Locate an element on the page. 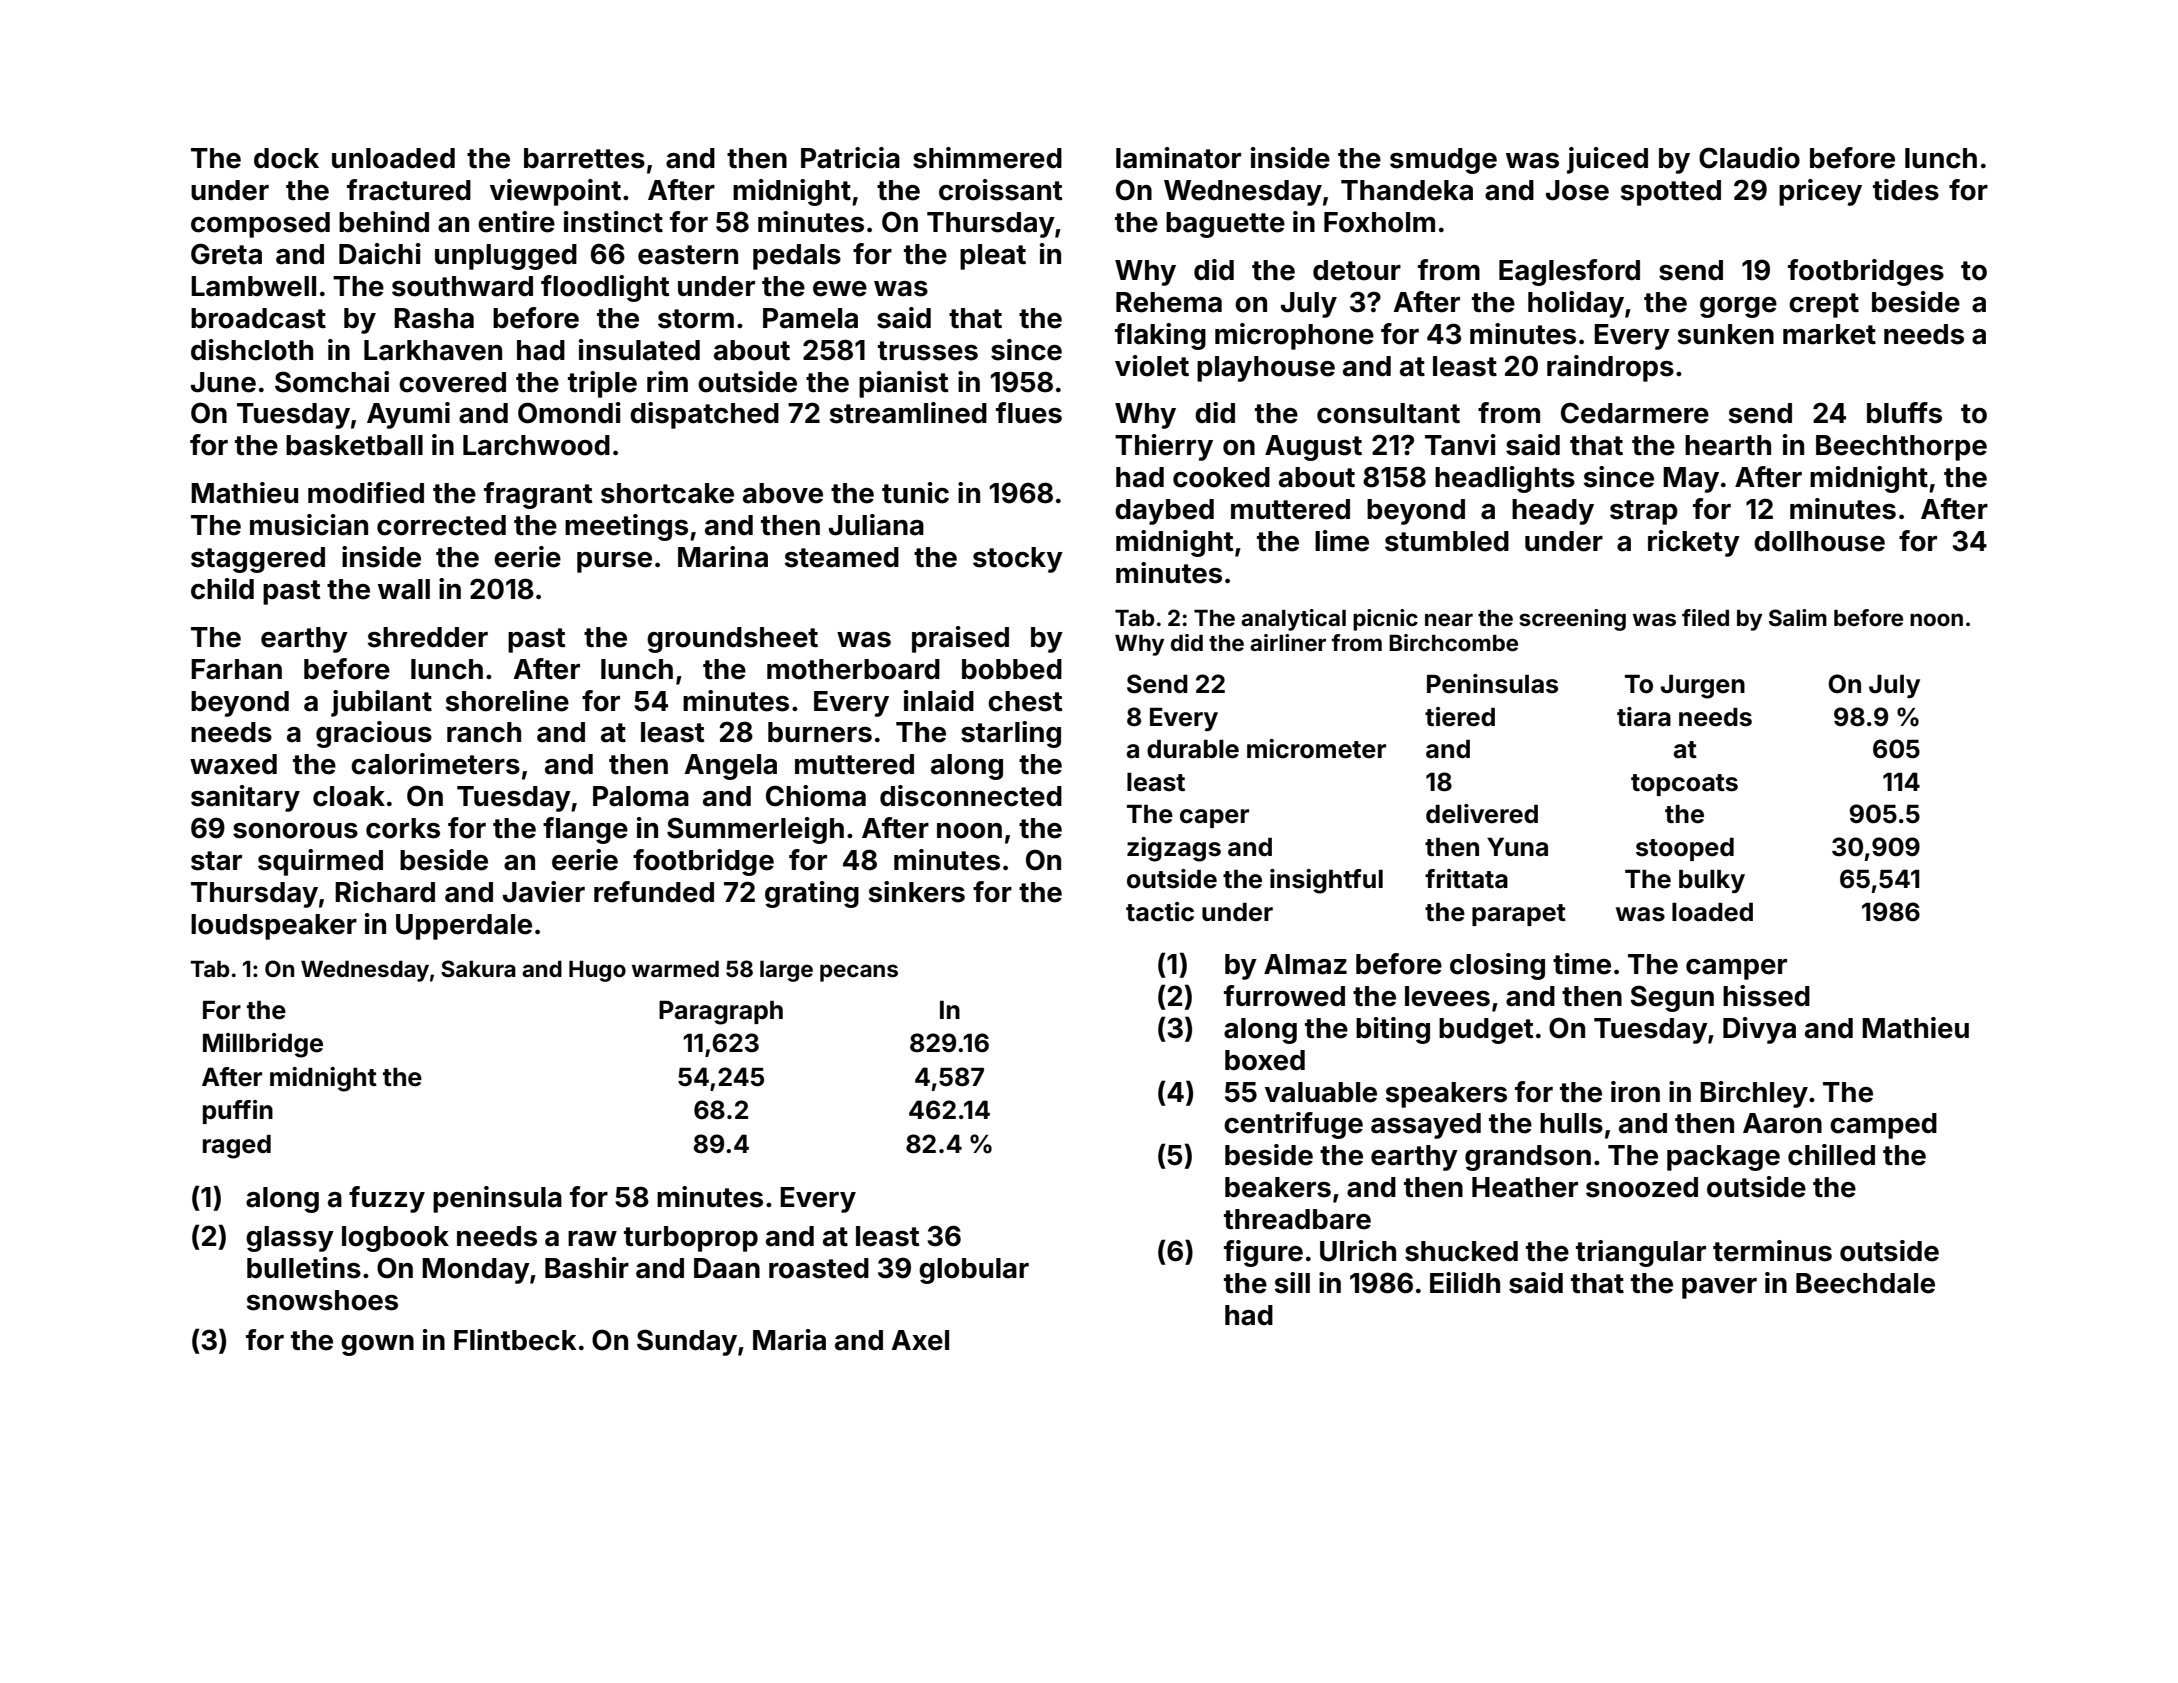  stumbled is located at coordinates (1447, 541).
